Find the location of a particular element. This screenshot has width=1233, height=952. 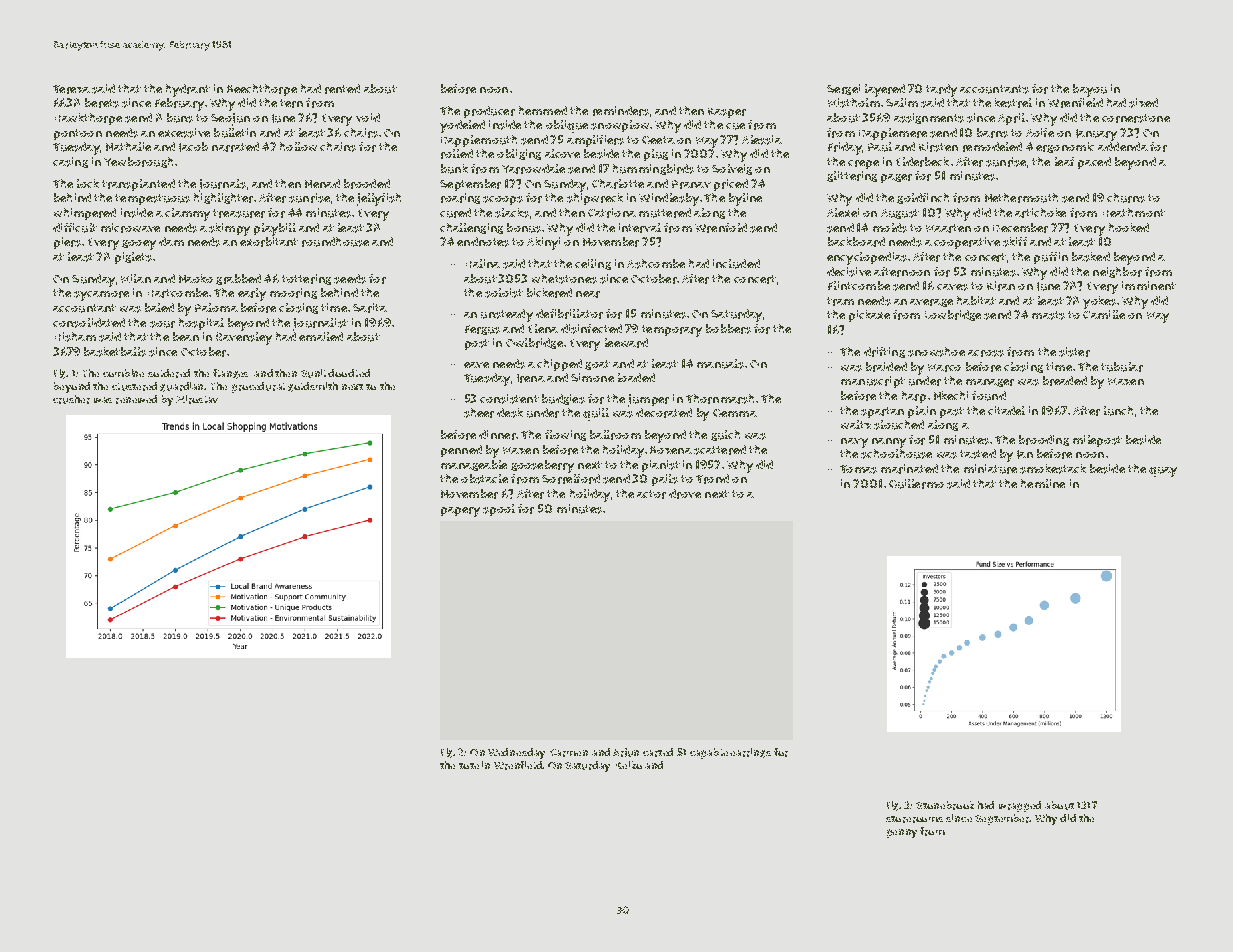

earrings is located at coordinates (750, 753).
